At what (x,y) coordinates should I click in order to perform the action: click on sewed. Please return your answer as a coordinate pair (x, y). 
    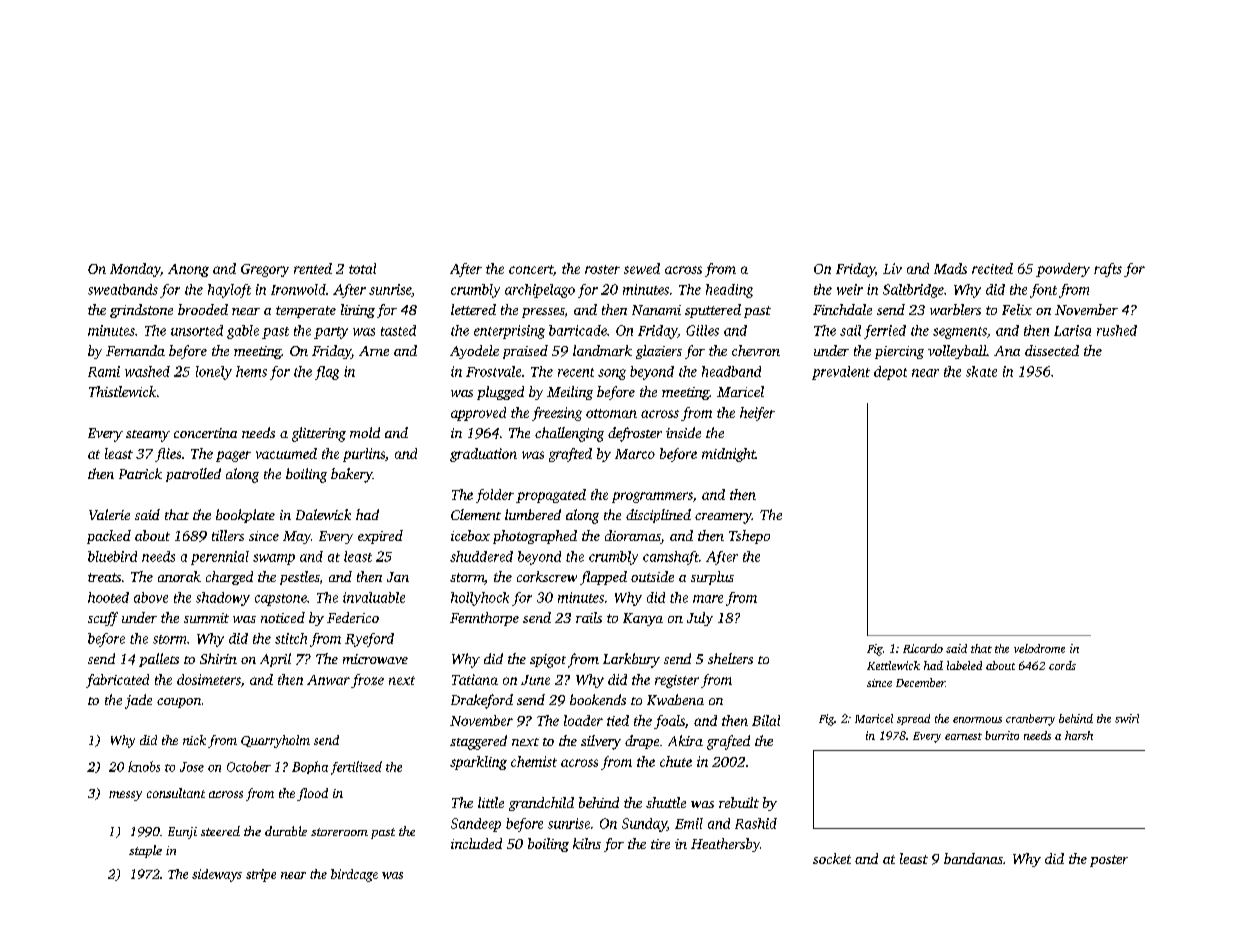
    Looking at the image, I should click on (642, 268).
